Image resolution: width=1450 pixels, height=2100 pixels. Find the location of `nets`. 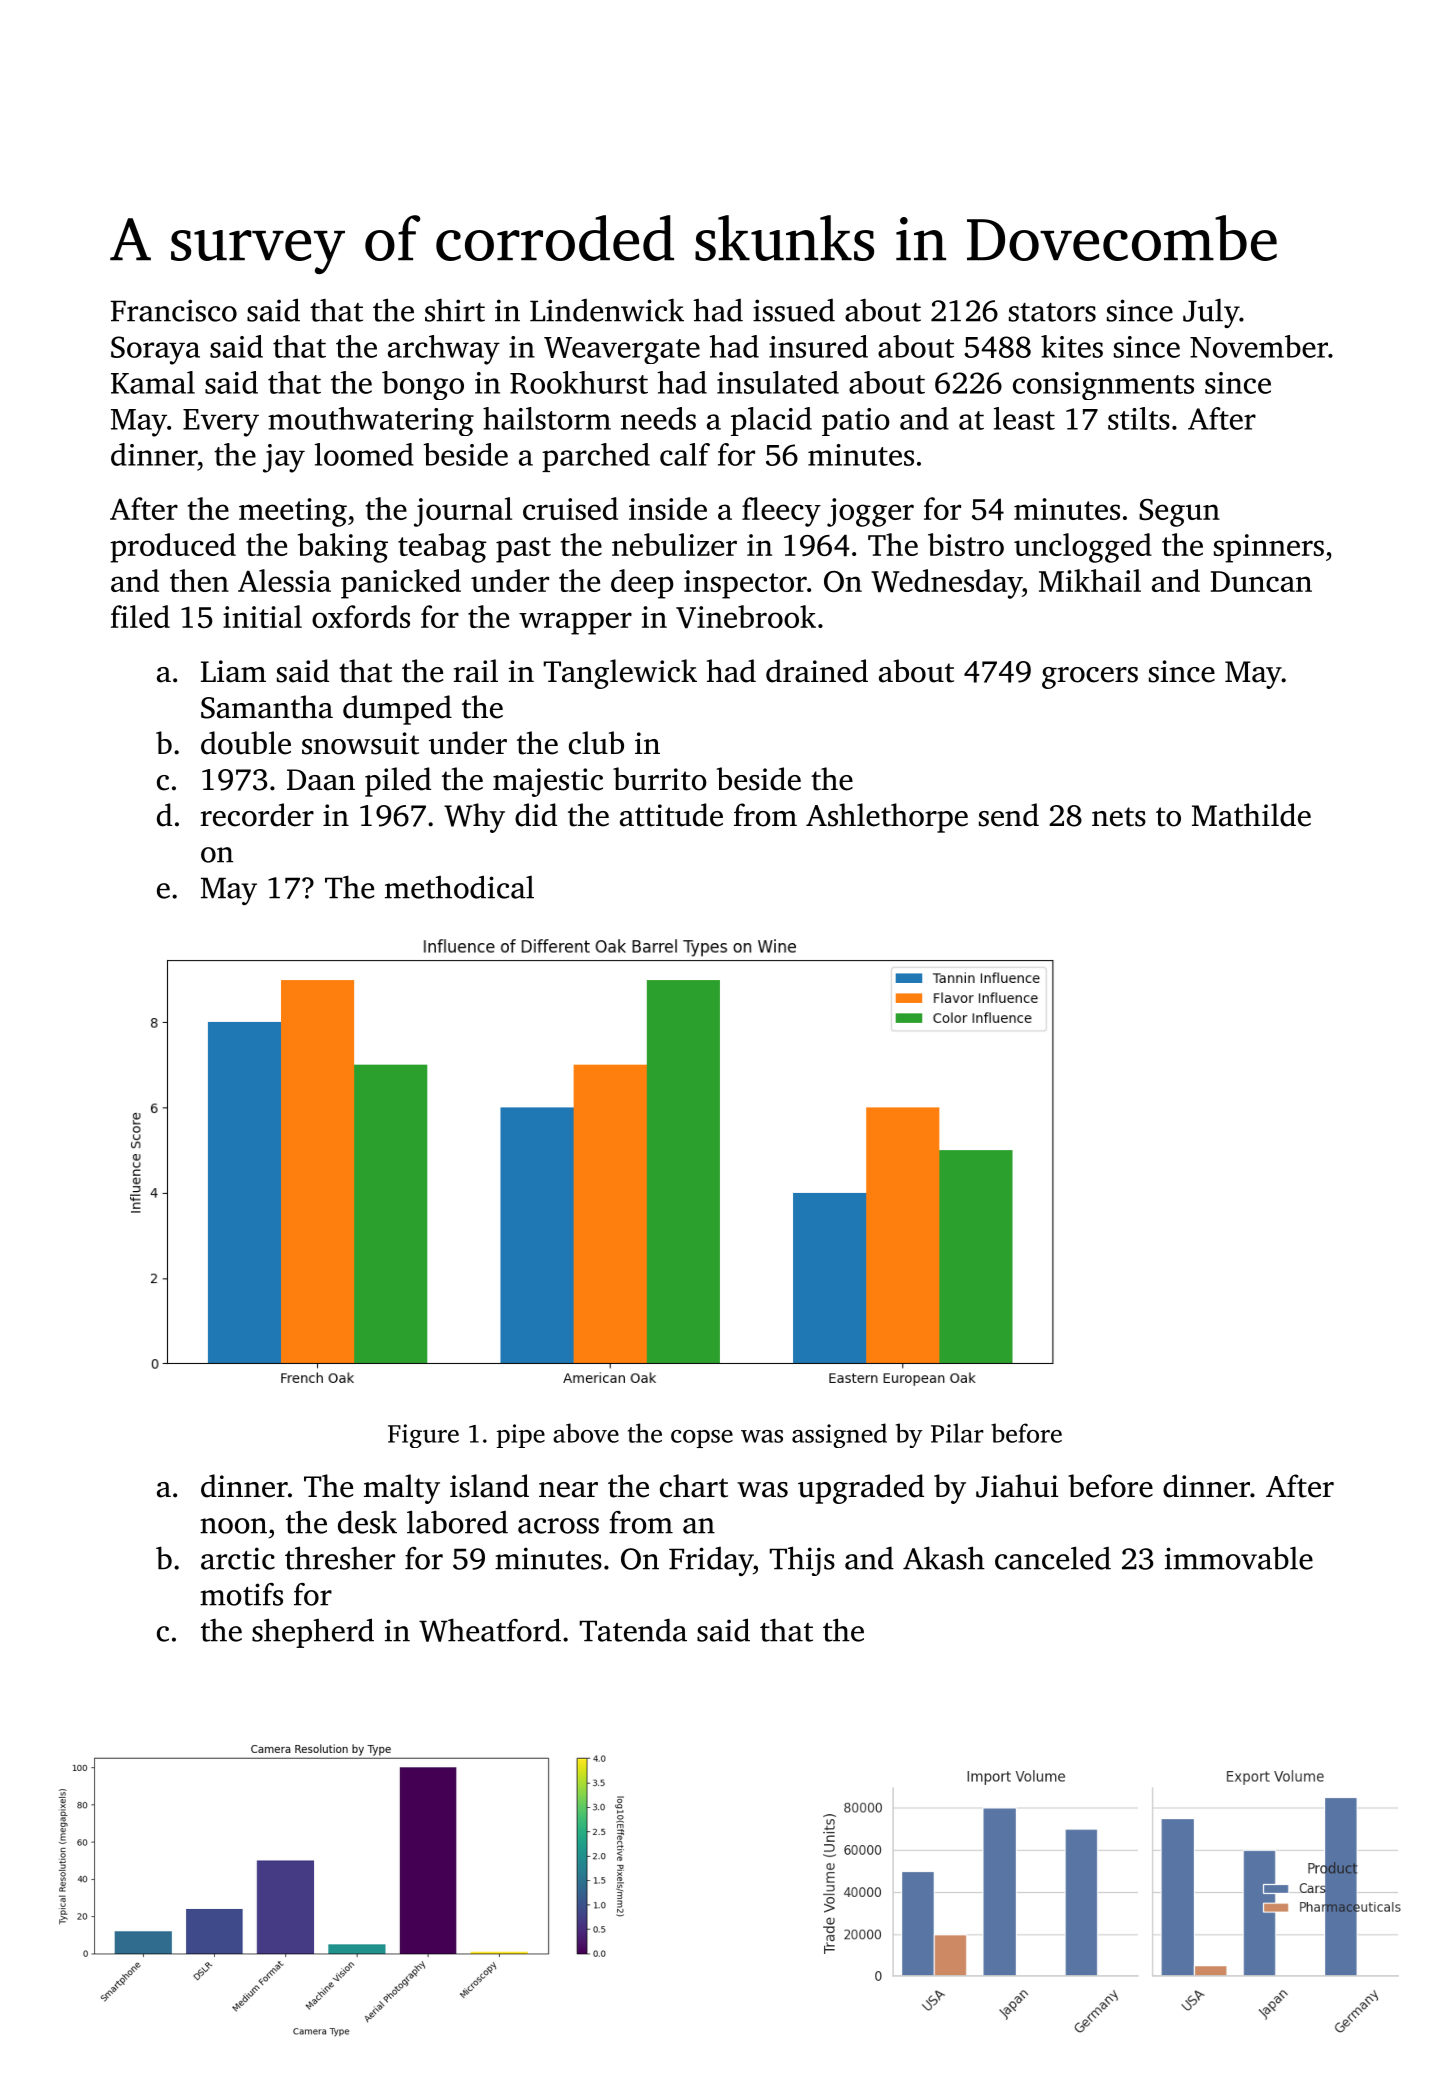

nets is located at coordinates (1119, 817).
